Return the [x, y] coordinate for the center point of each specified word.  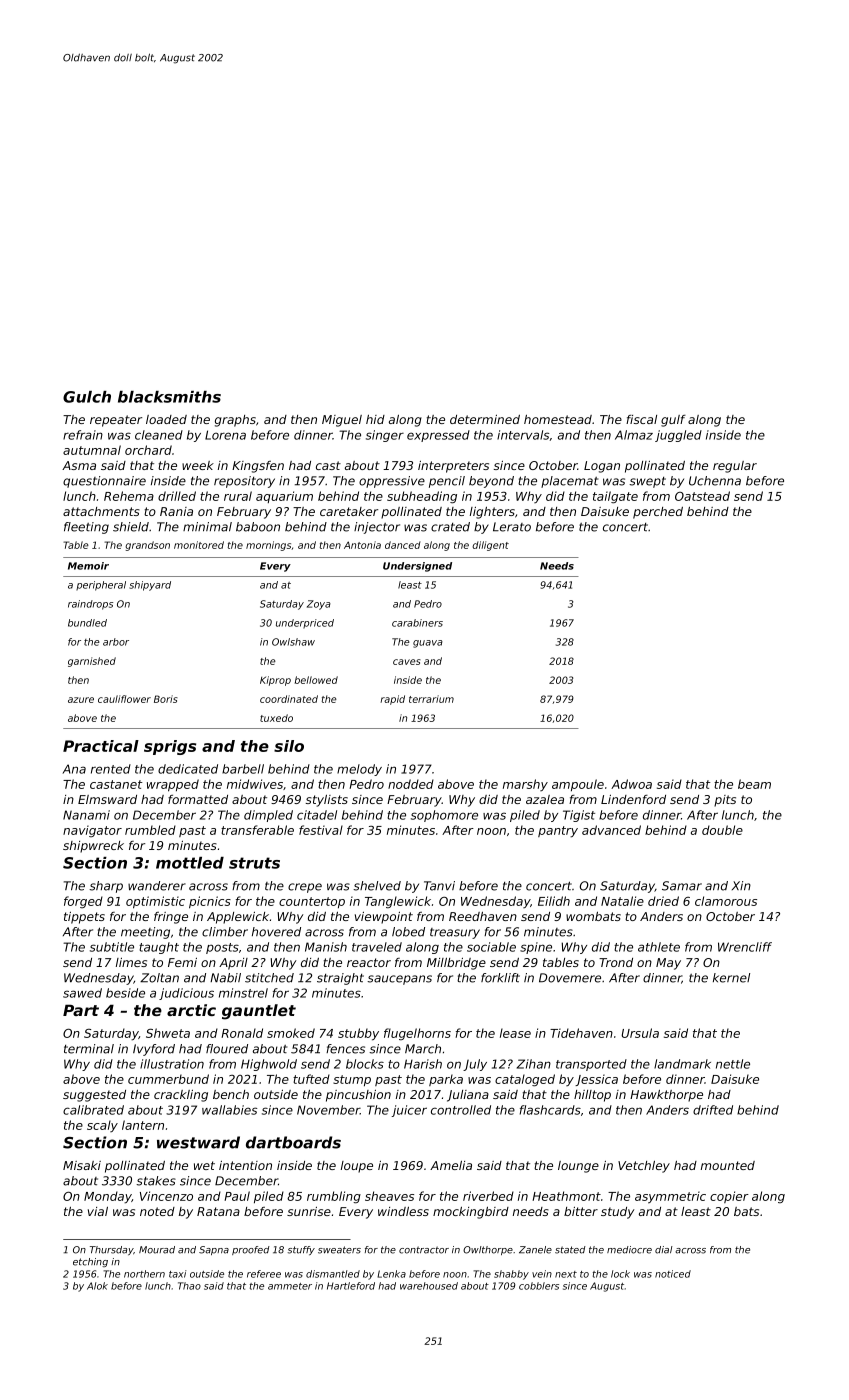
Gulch [87, 397]
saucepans [399, 980]
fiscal [641, 419]
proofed [251, 1250]
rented [111, 769]
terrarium [431, 699]
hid [375, 419]
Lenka [391, 1274]
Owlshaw [293, 642]
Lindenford [633, 799]
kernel [731, 978]
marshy [525, 785]
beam [754, 784]
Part [81, 1010]
